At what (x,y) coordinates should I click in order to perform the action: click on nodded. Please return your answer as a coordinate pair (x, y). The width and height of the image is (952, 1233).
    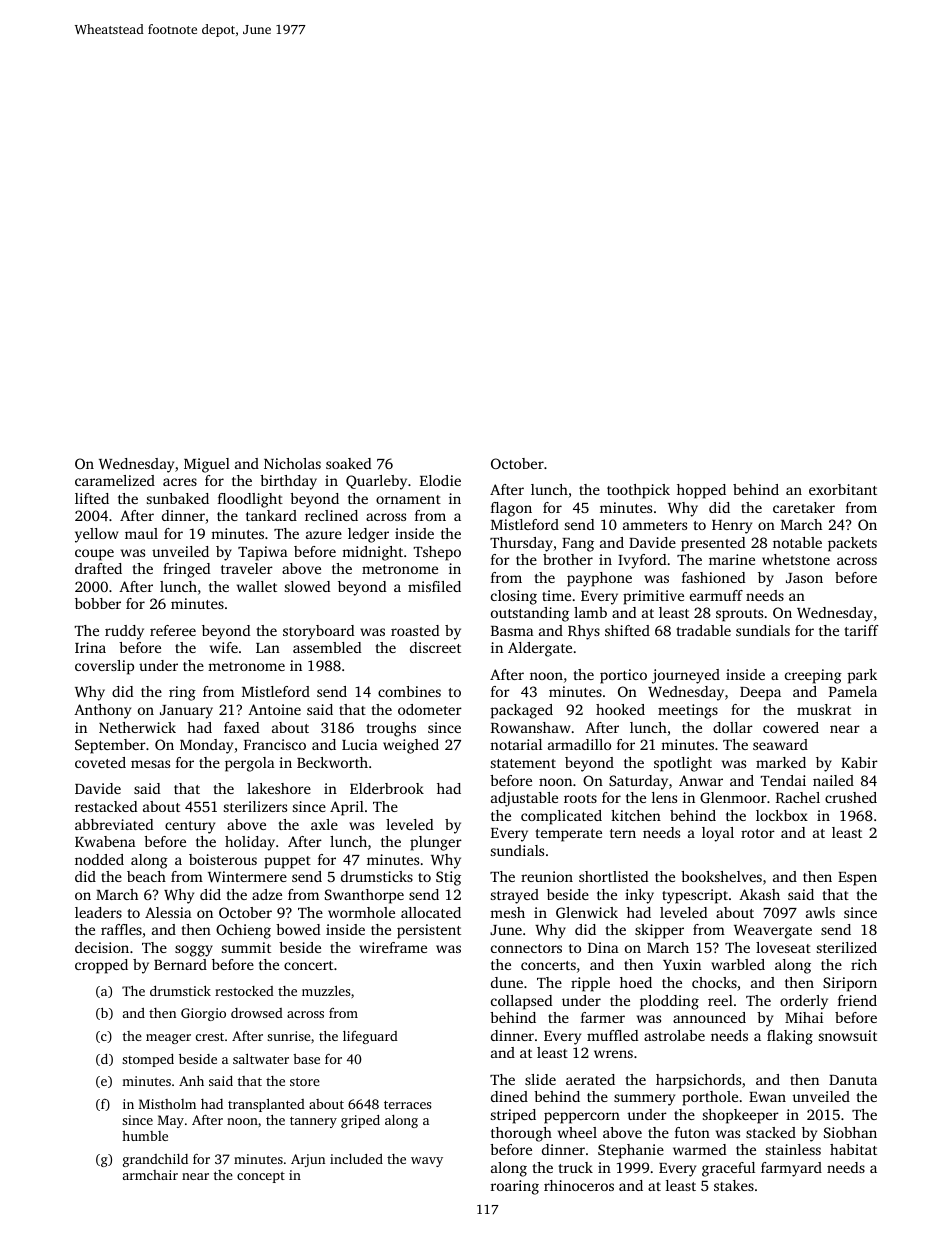
    Looking at the image, I should click on (99, 859).
